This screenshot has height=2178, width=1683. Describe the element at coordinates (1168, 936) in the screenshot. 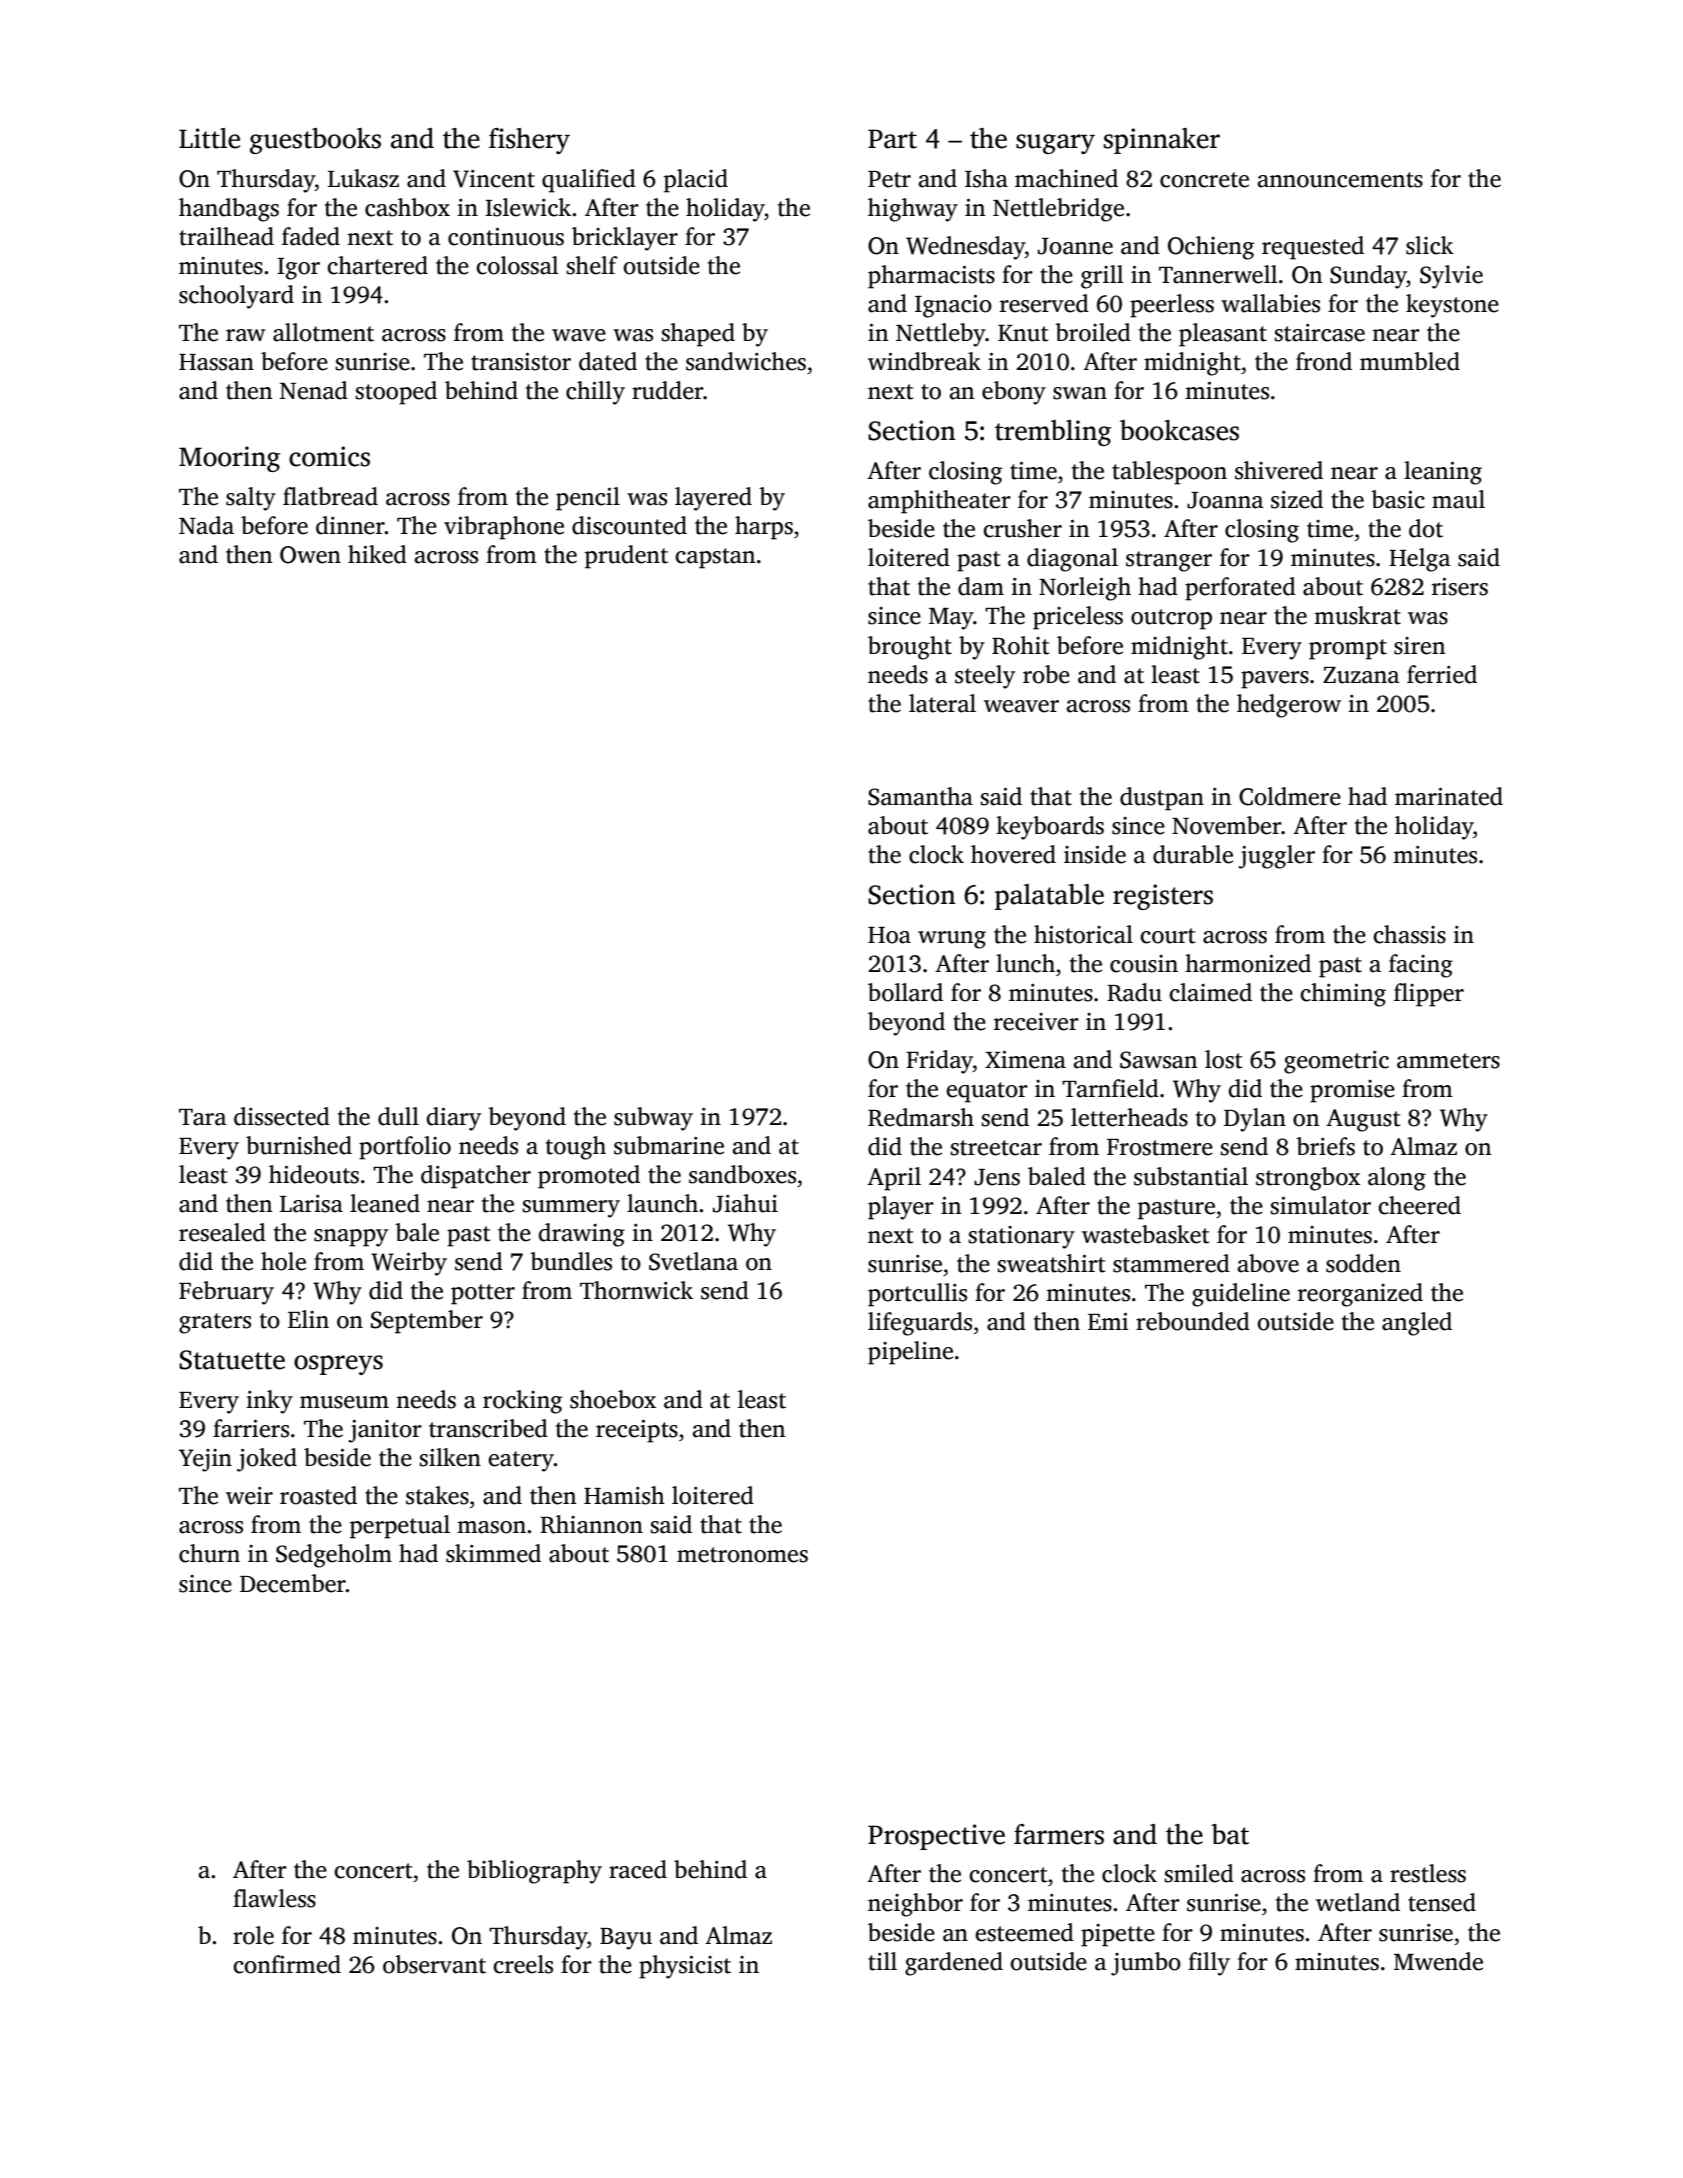

I see `court` at that location.
